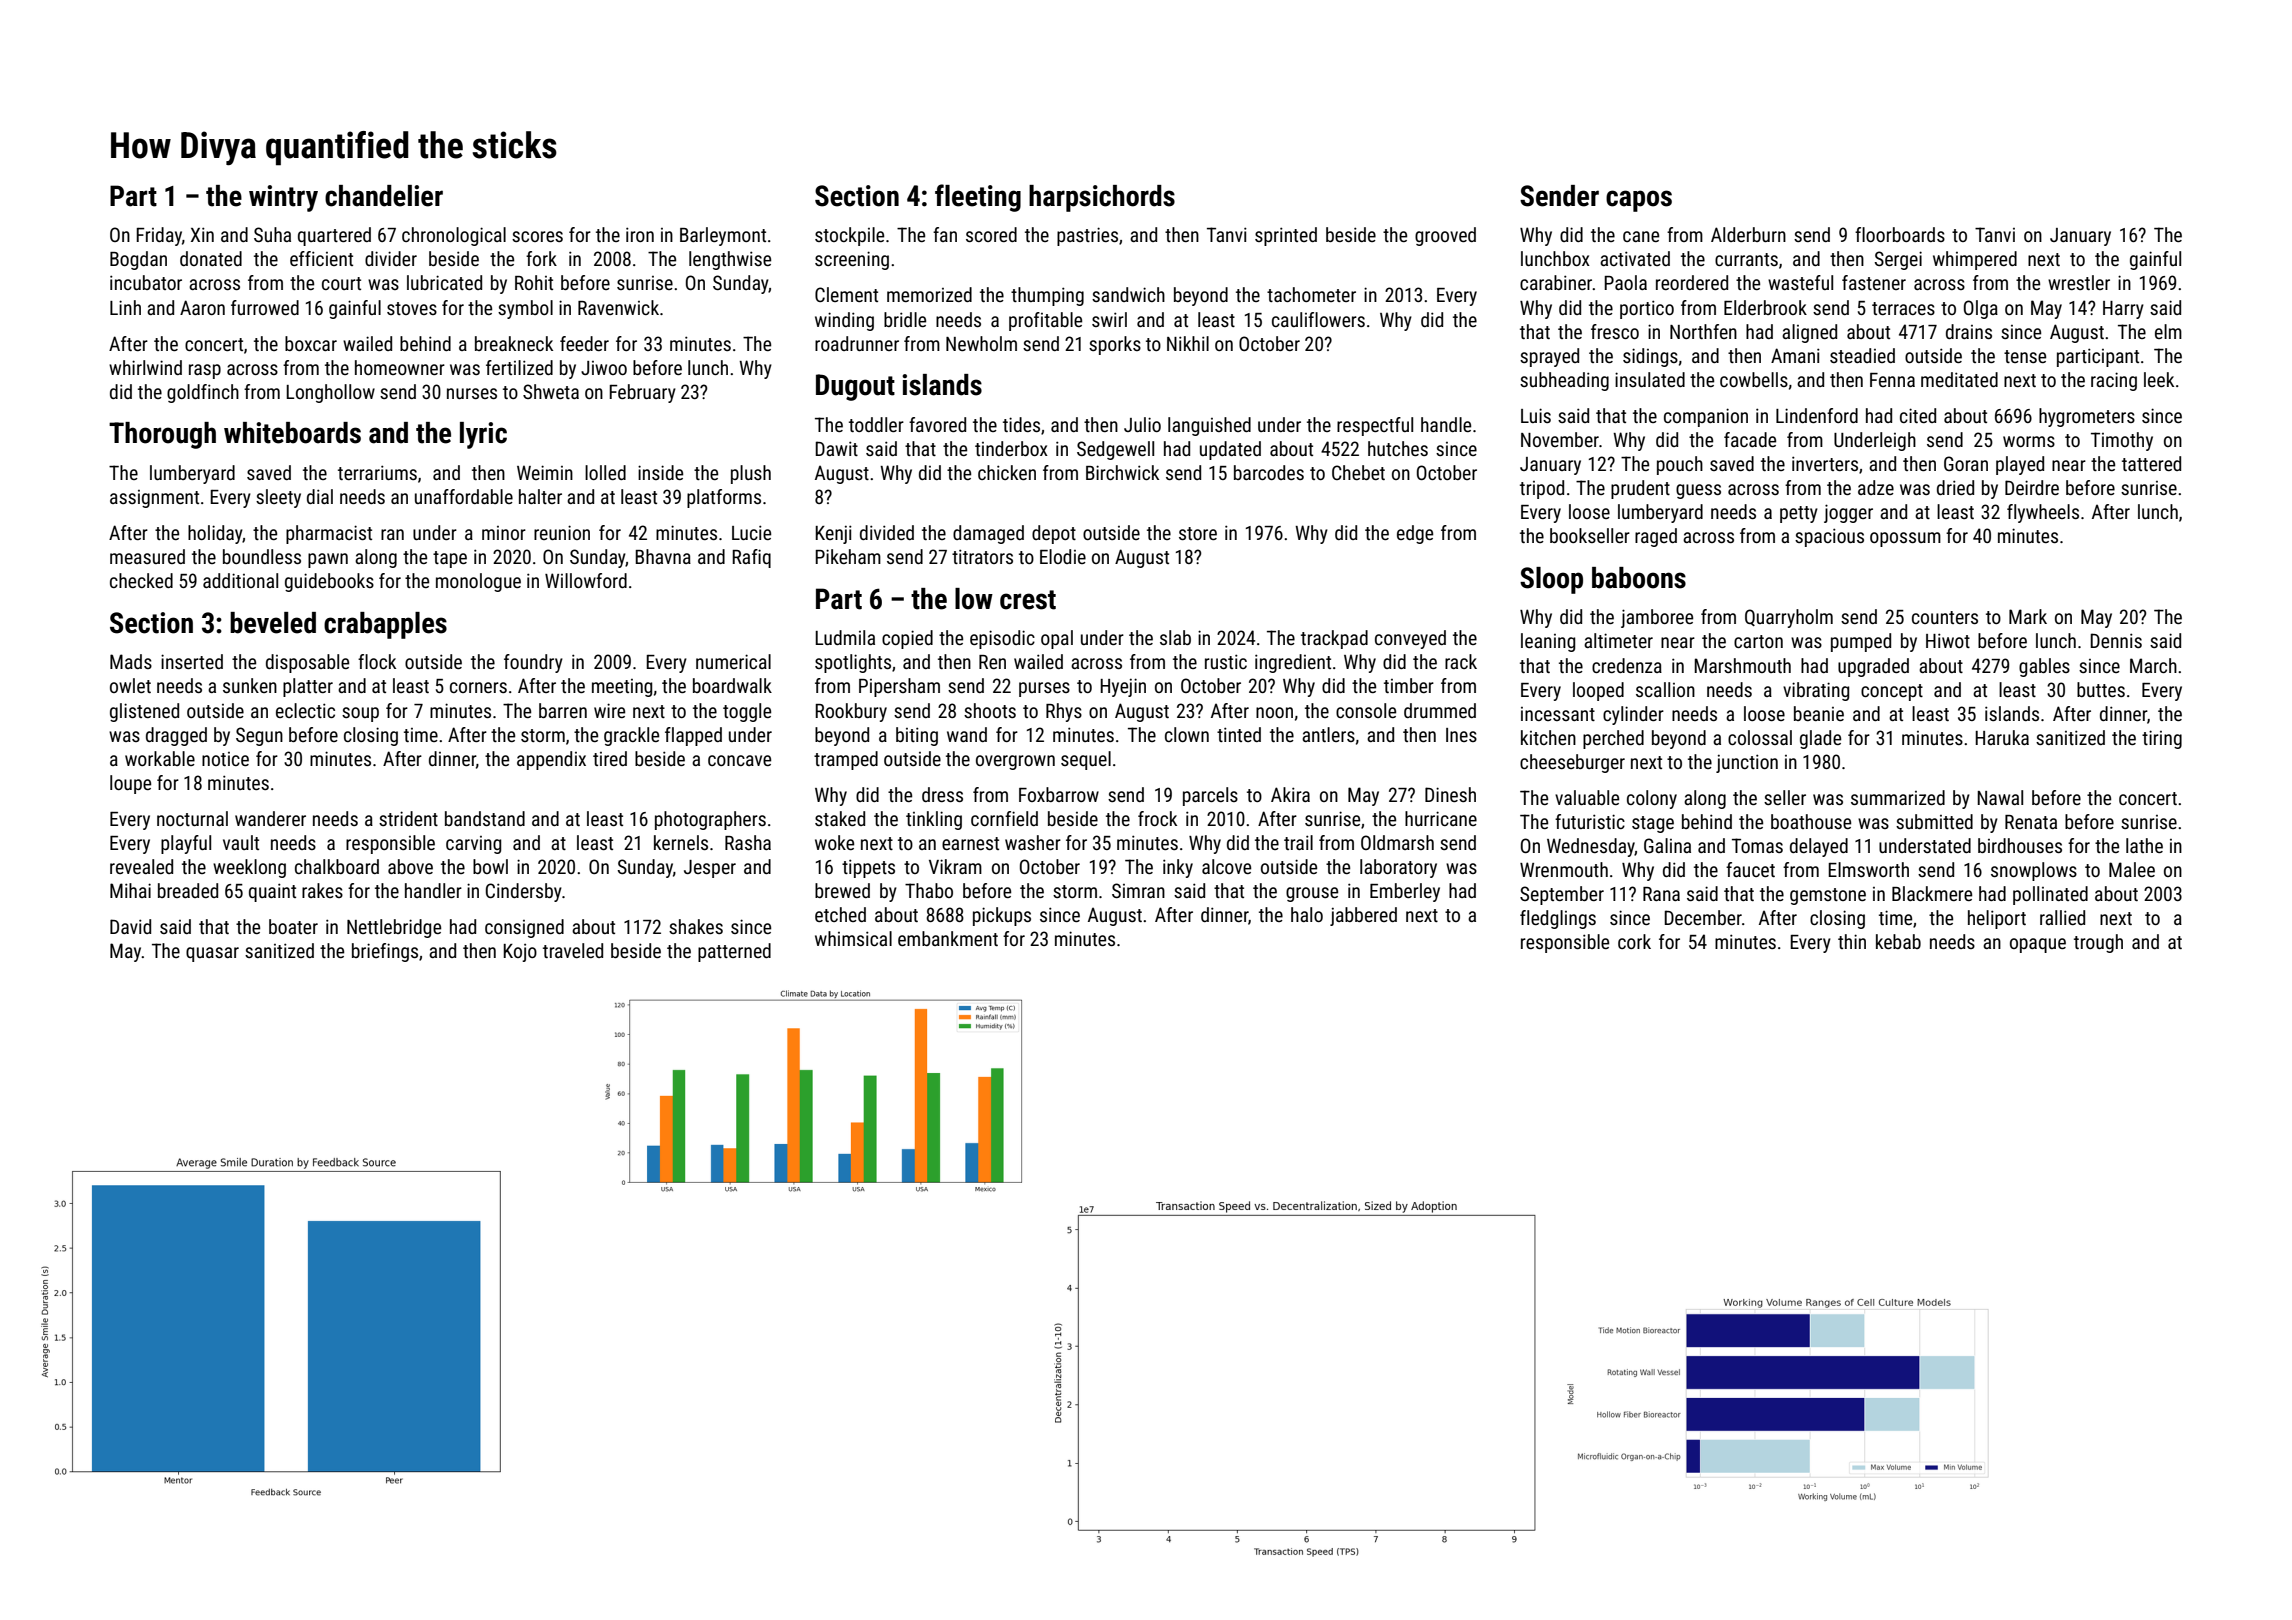 The width and height of the image is (2292, 1620). Describe the element at coordinates (1033, 842) in the image. I see `washer` at that location.
